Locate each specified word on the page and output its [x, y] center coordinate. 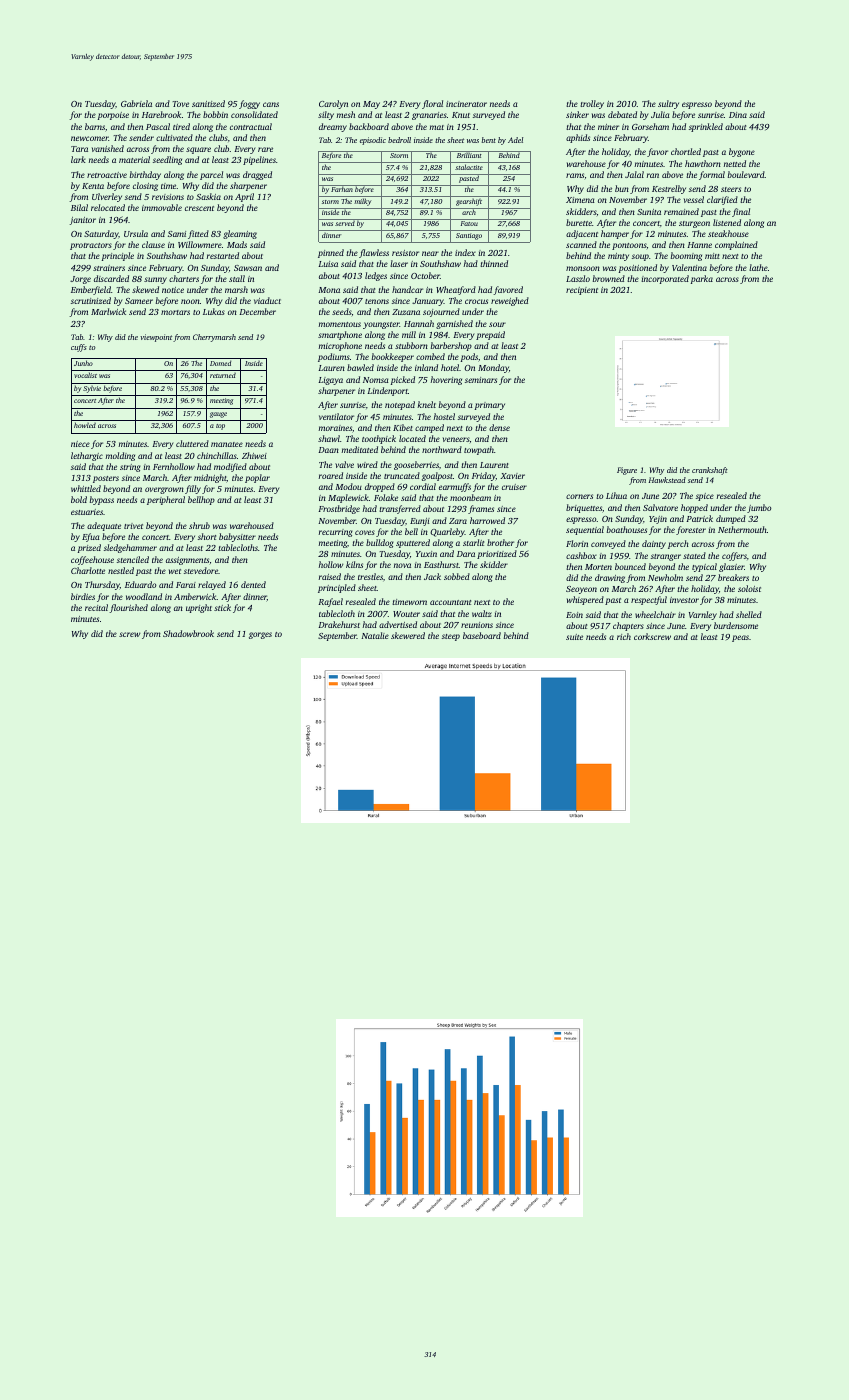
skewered [408, 635]
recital [96, 607]
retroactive [107, 175]
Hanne [699, 245]
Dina [738, 115]
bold [79, 499]
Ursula [136, 233]
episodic [373, 141]
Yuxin [426, 554]
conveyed [608, 544]
